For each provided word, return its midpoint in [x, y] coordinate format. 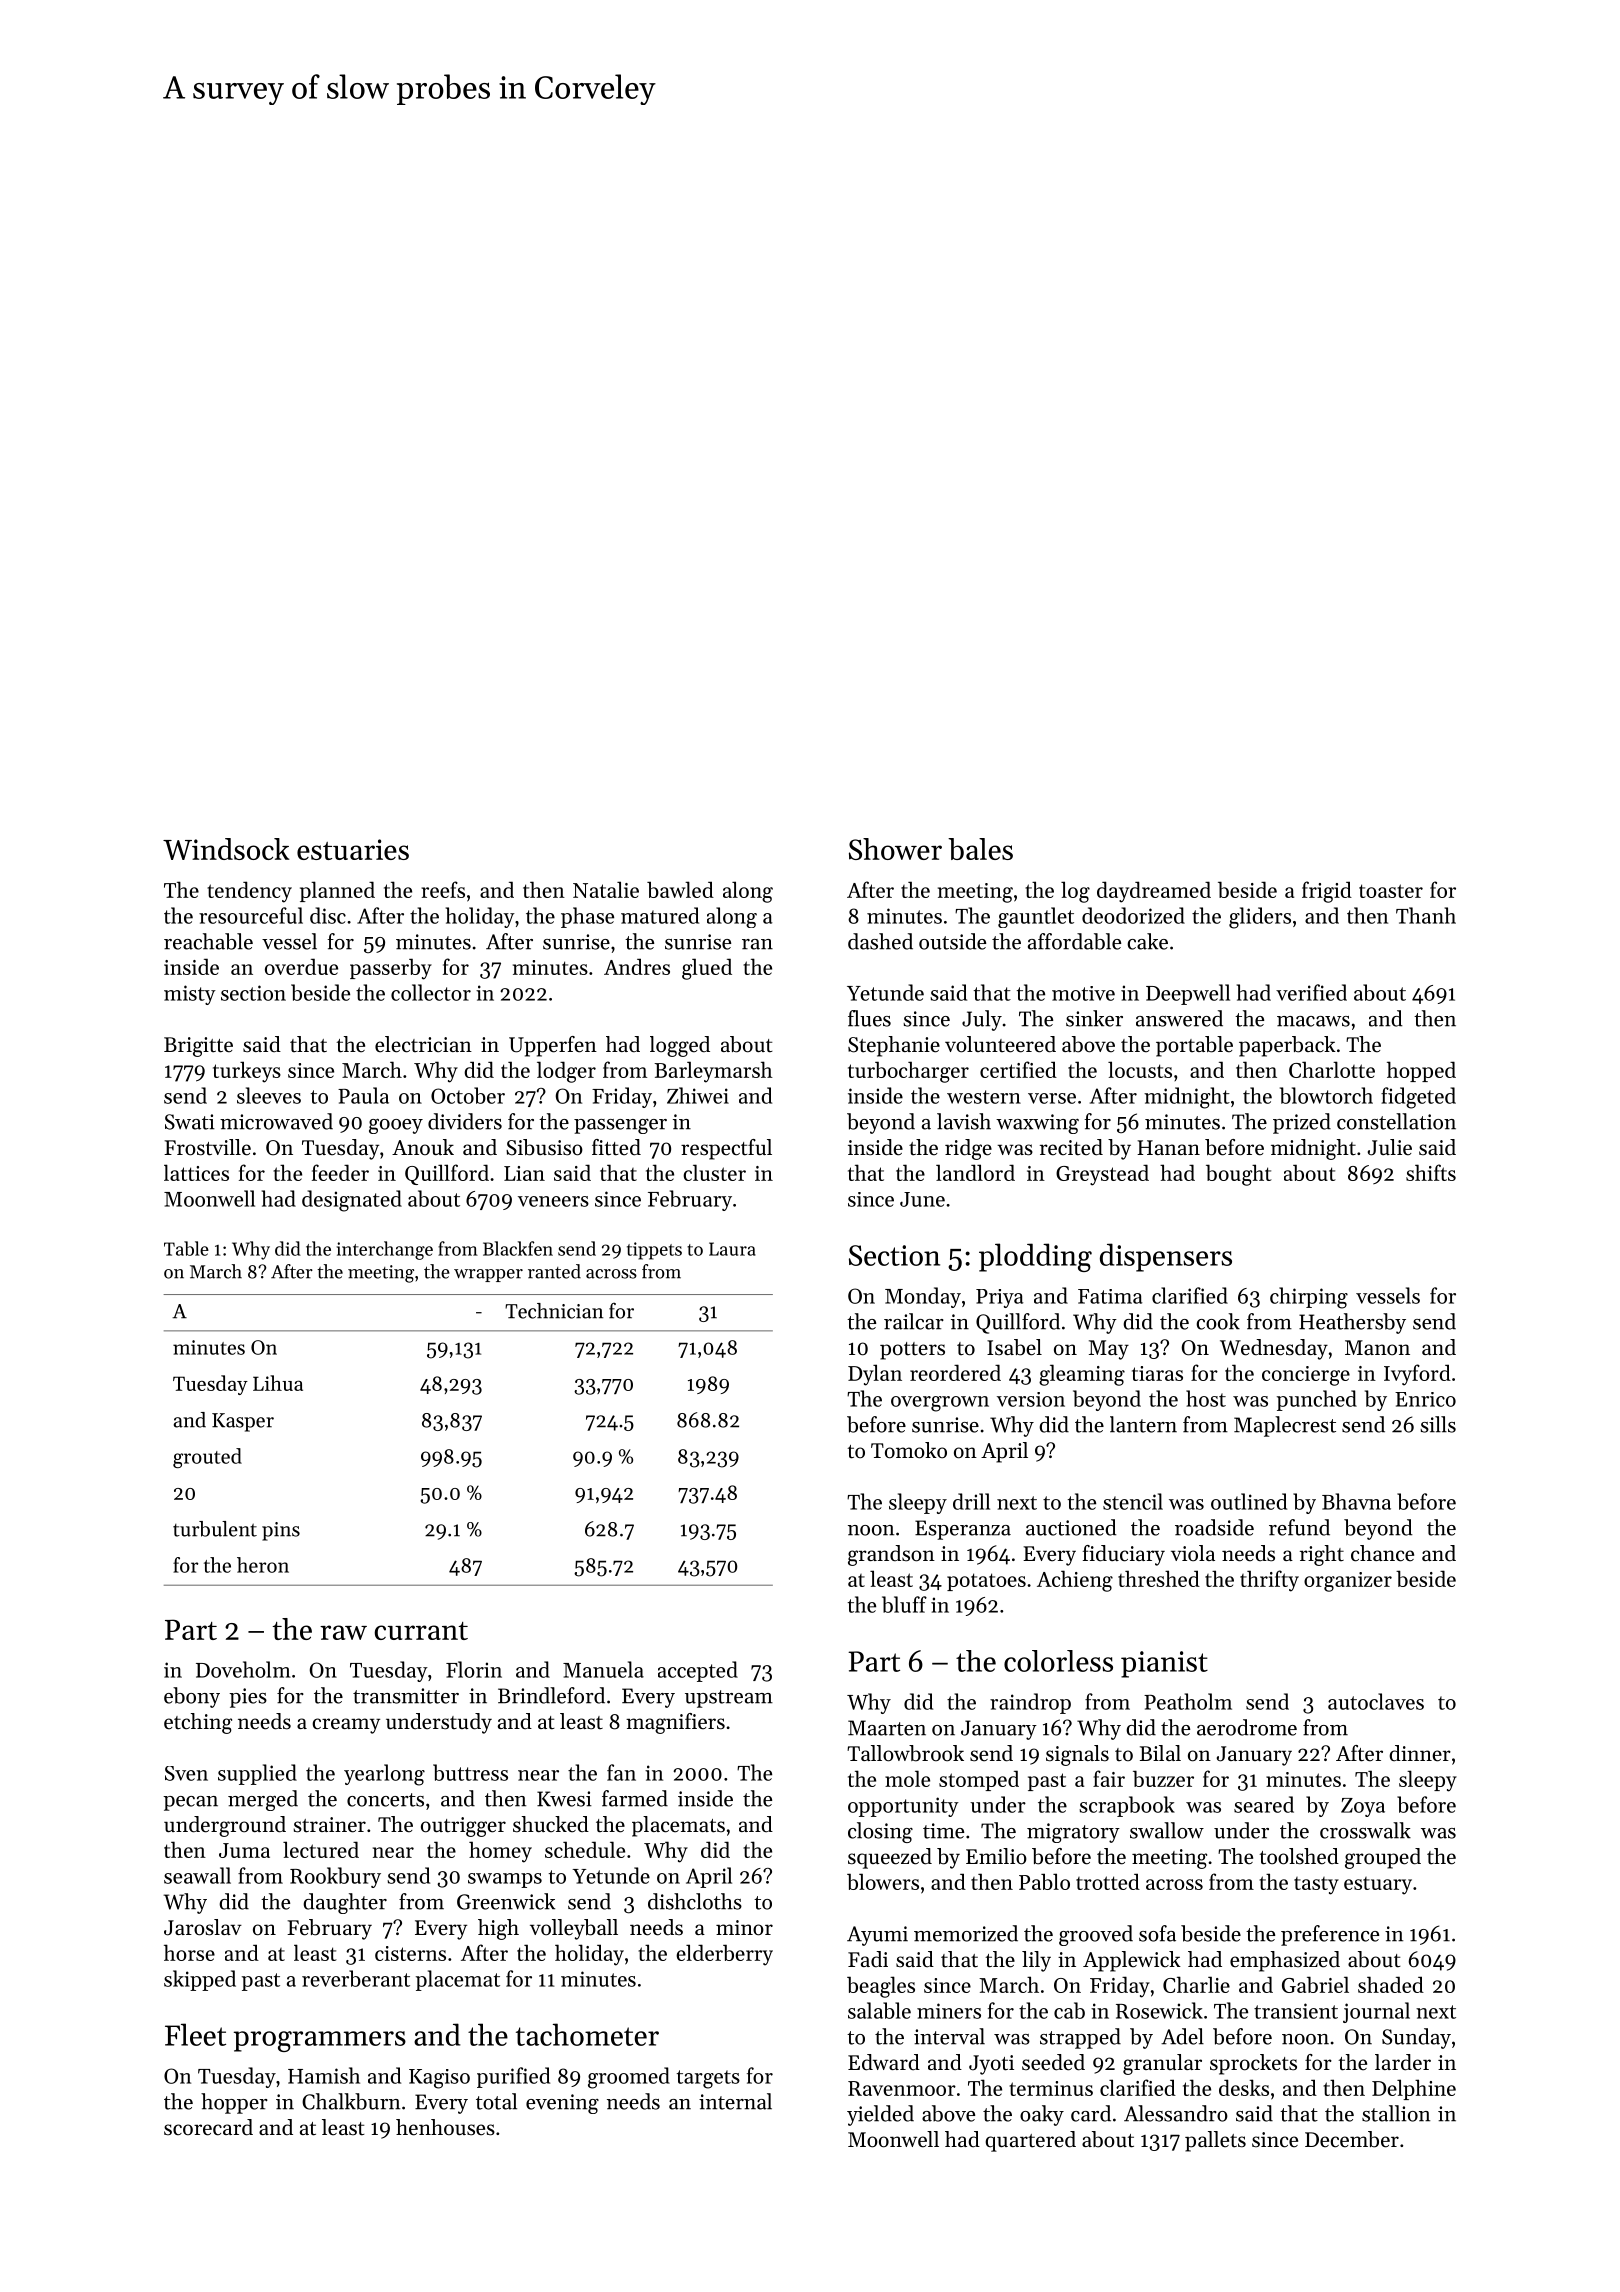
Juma [244, 1850]
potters [912, 1351]
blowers [883, 1881]
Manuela [603, 1669]
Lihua [278, 1383]
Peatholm [1188, 1701]
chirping [1309, 1298]
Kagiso [439, 2079]
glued [707, 969]
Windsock [226, 849]
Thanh [1426, 915]
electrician [423, 1044]
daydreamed [1154, 892]
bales [980, 849]
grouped [1383, 1858]
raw [343, 1632]
